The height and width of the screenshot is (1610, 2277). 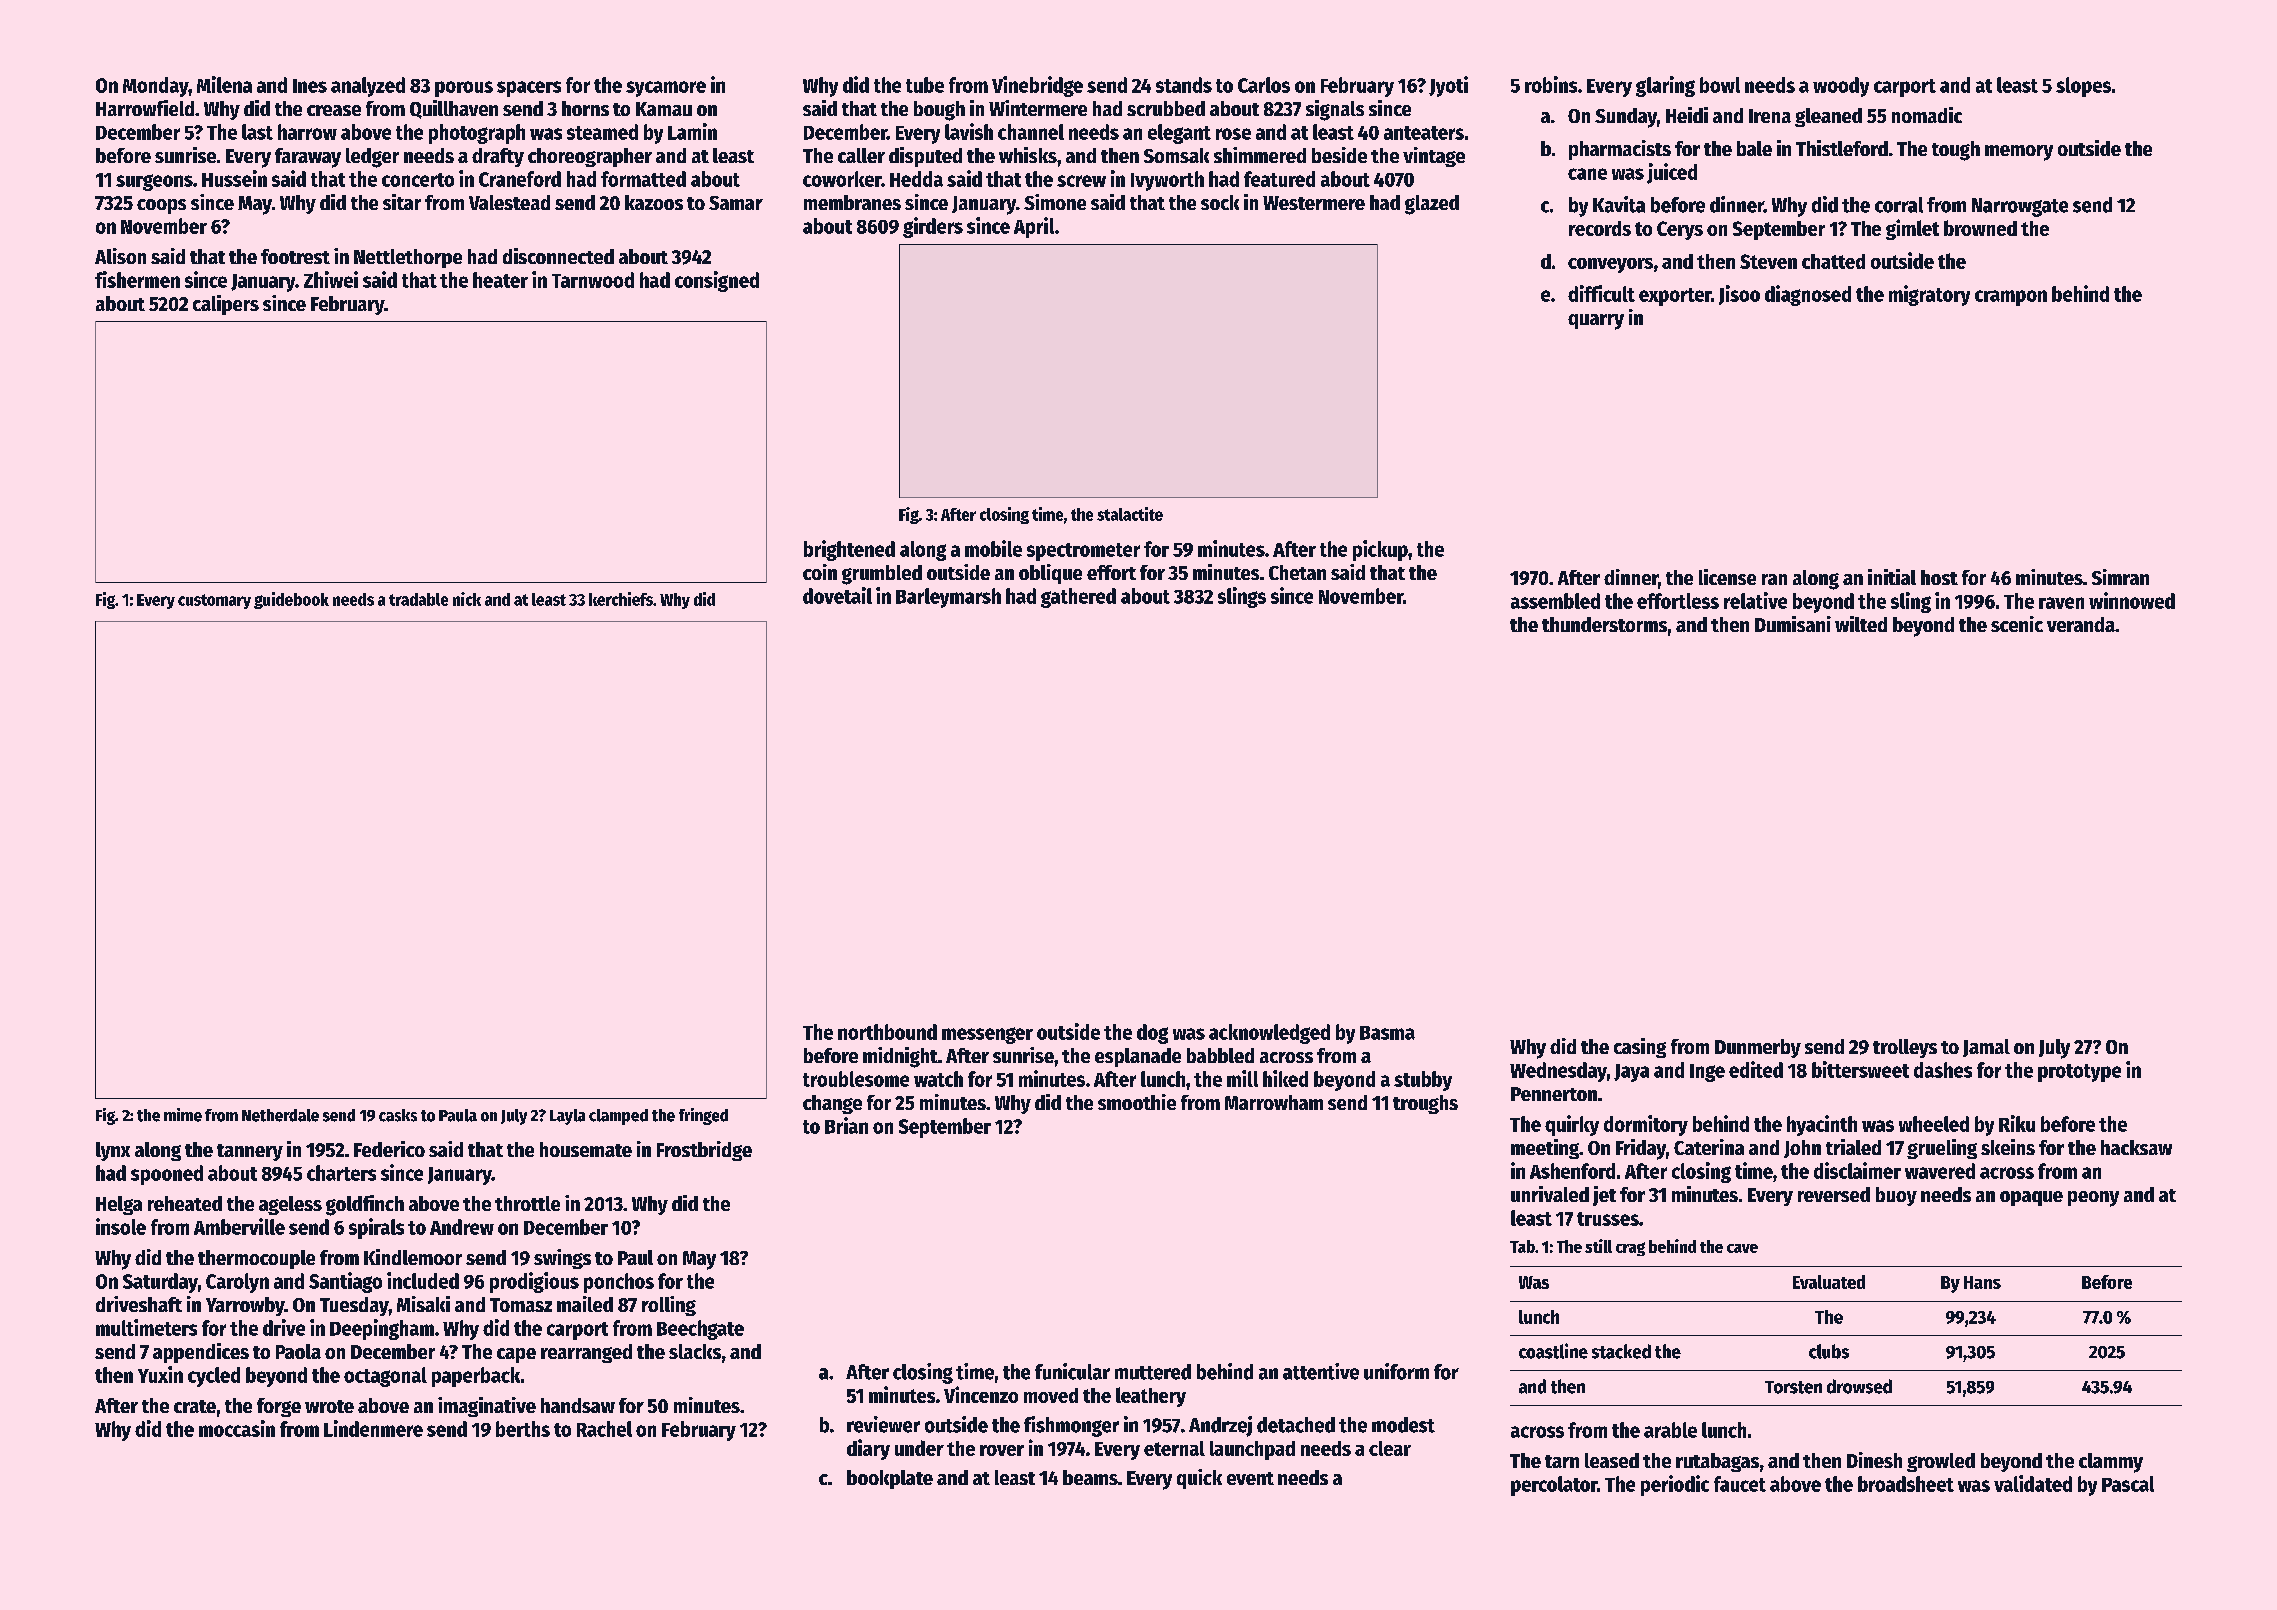 I want to click on girders, so click(x=933, y=227).
